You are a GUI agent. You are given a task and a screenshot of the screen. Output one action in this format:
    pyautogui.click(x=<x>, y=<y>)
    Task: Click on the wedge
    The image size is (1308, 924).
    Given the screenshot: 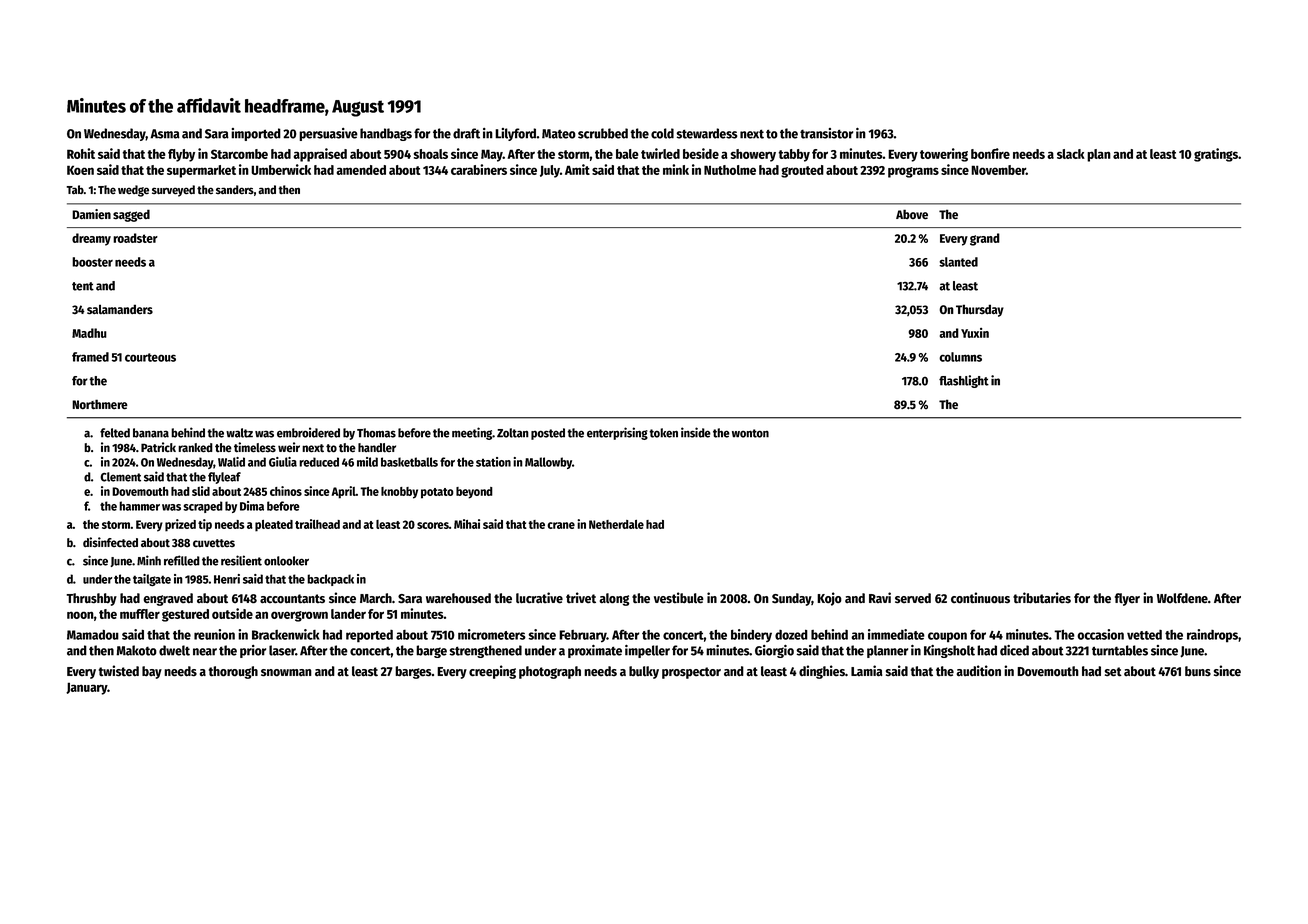 What is the action you would take?
    pyautogui.click(x=133, y=191)
